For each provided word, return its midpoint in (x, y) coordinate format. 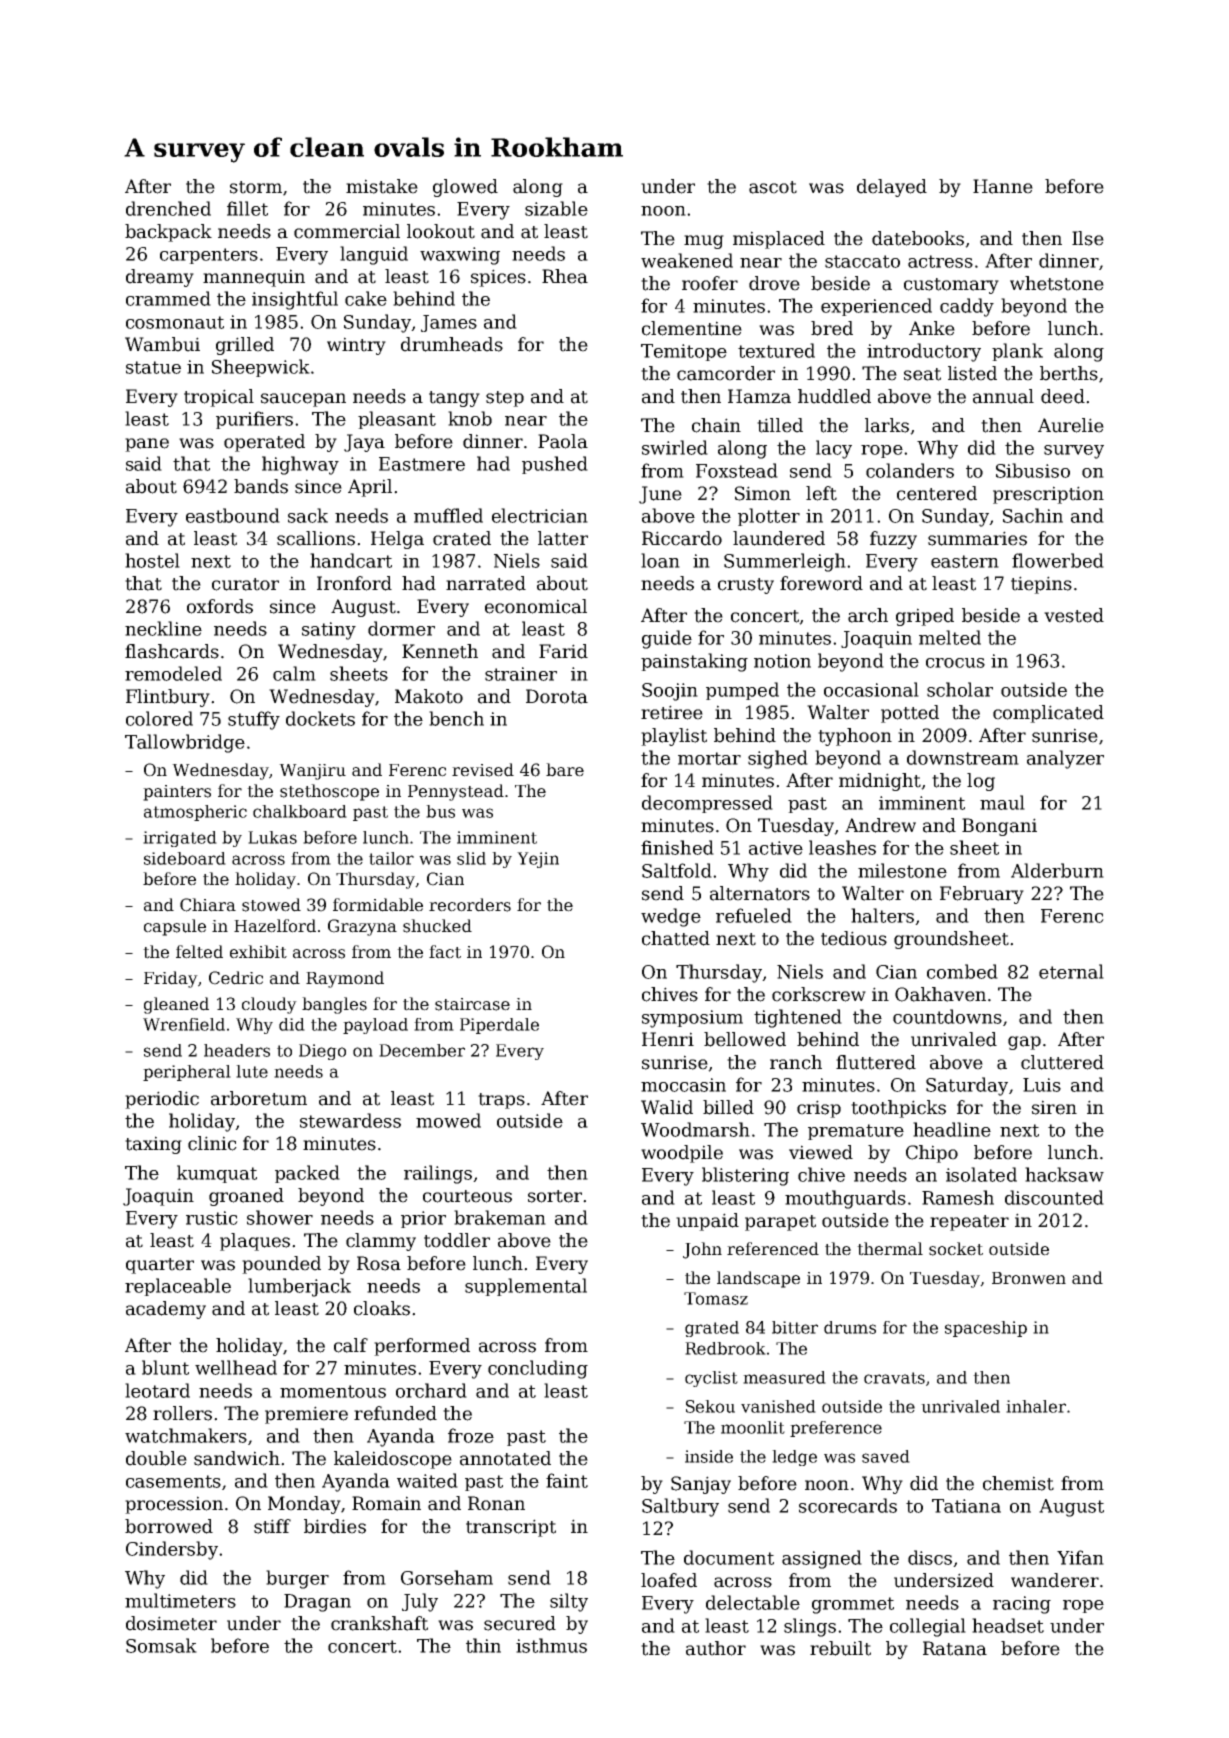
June (660, 495)
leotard (157, 1390)
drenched (168, 208)
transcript (511, 1528)
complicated (1048, 714)
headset (1008, 1625)
